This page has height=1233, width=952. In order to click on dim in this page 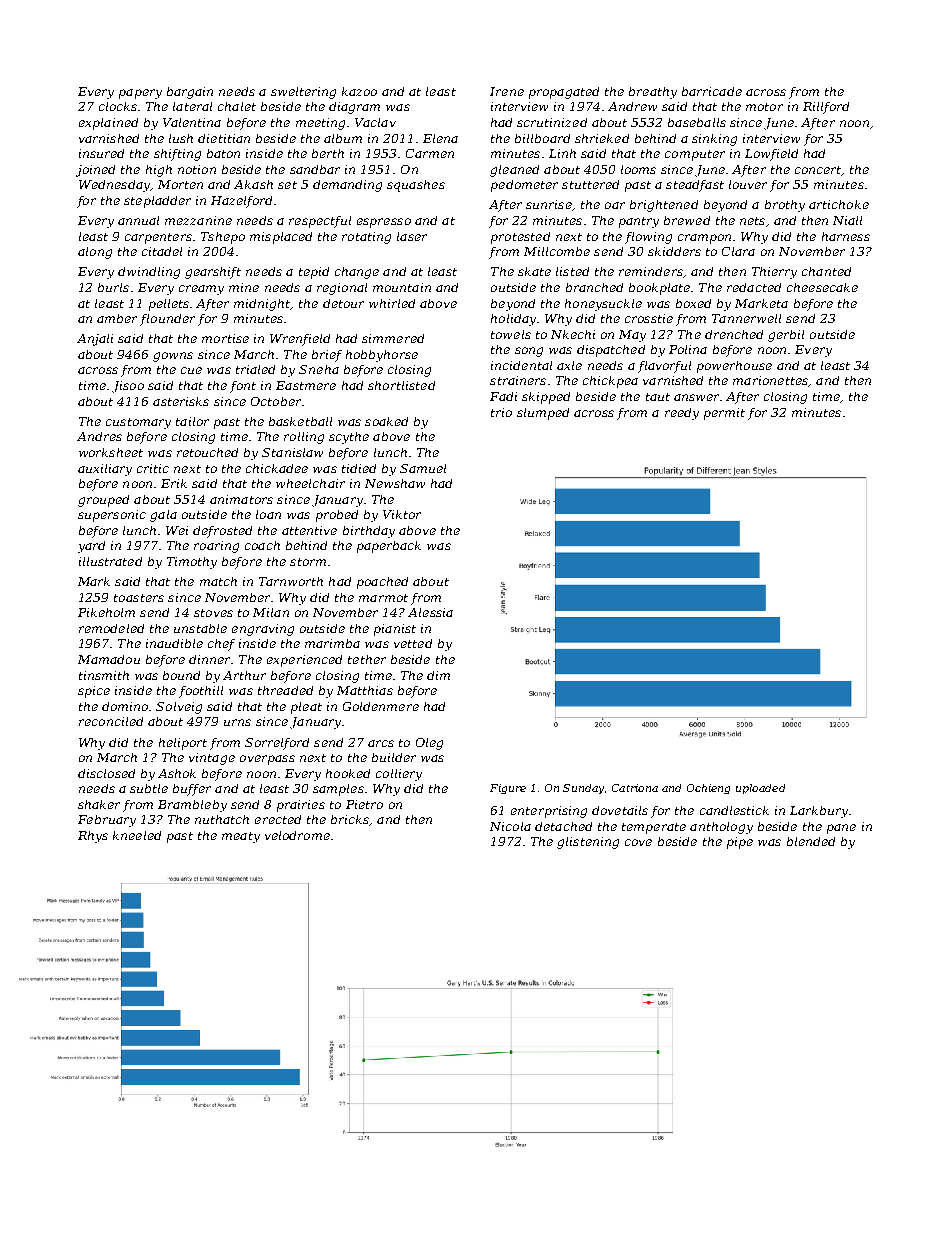, I will do `click(438, 675)`.
